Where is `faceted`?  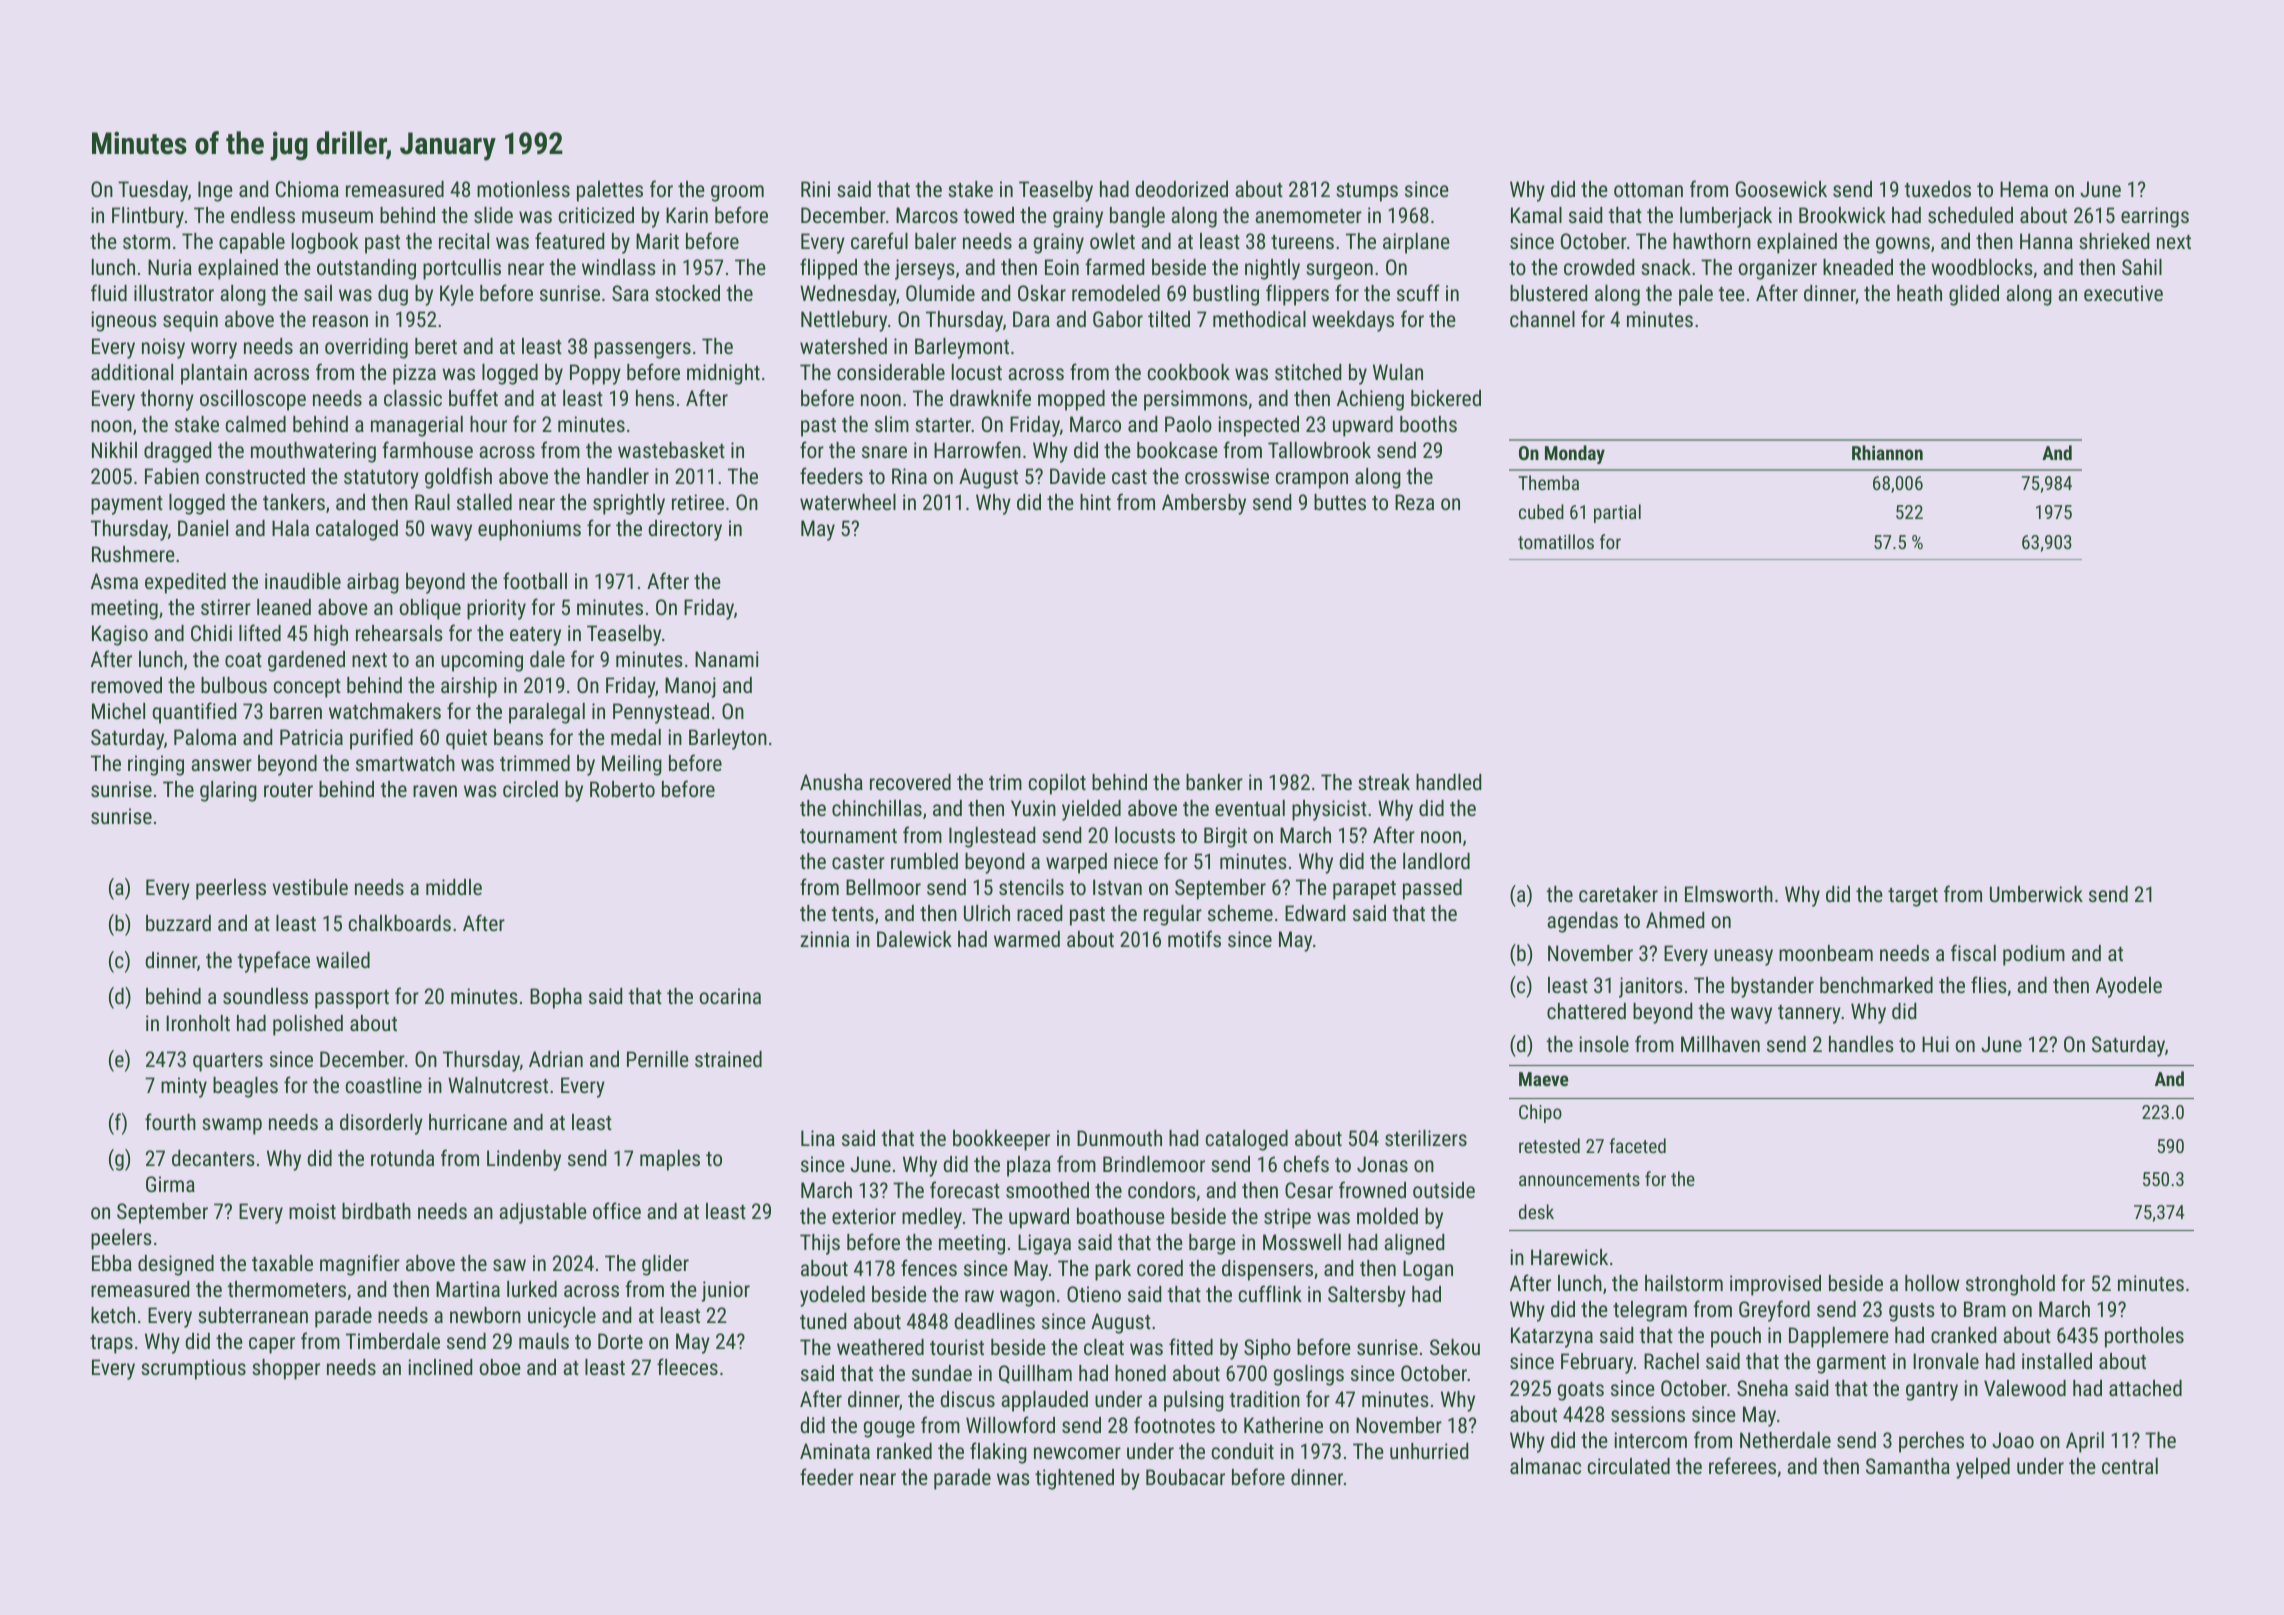 faceted is located at coordinates (1637, 1145).
